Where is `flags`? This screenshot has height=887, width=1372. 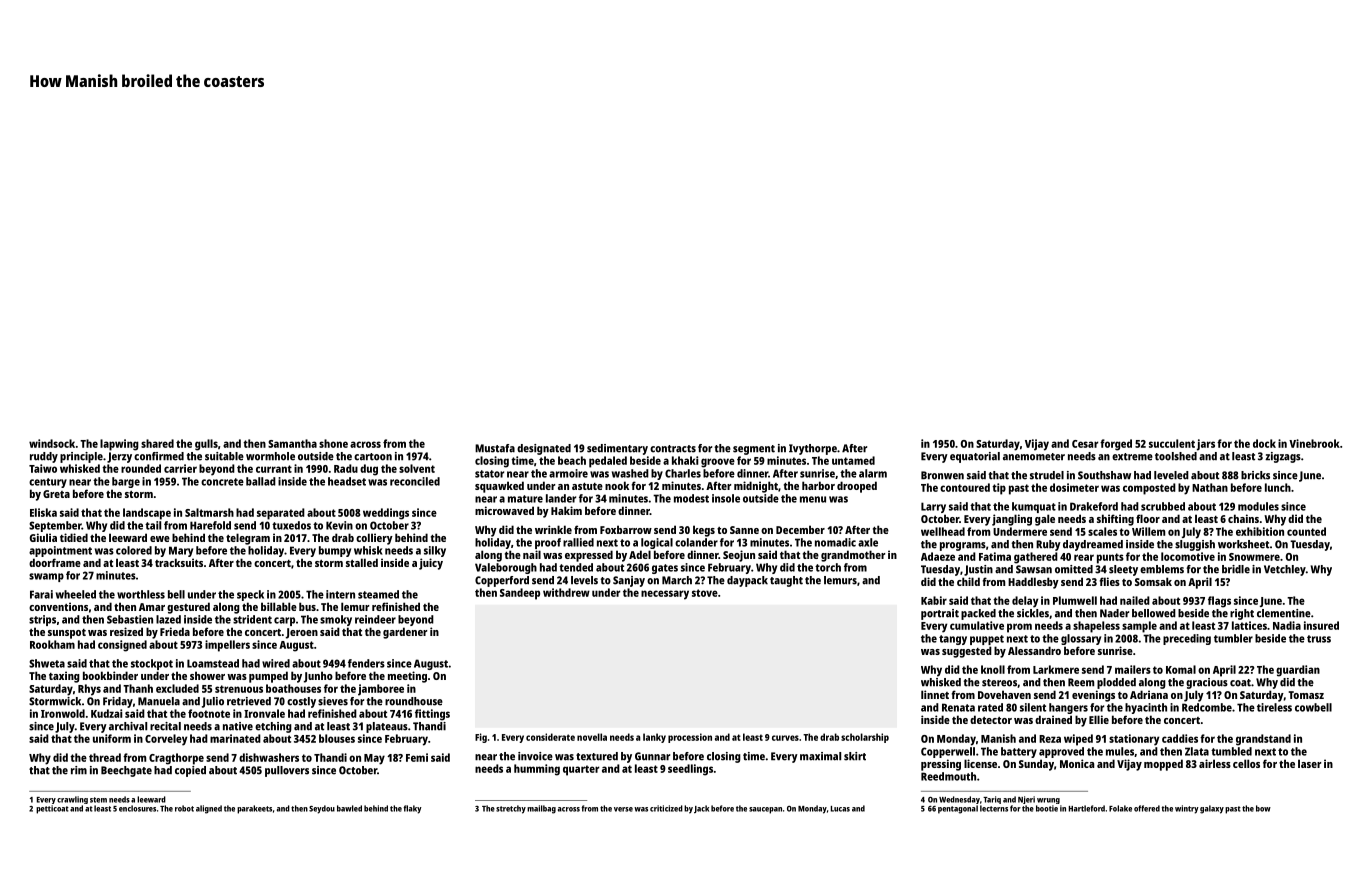
flags is located at coordinates (1219, 602).
